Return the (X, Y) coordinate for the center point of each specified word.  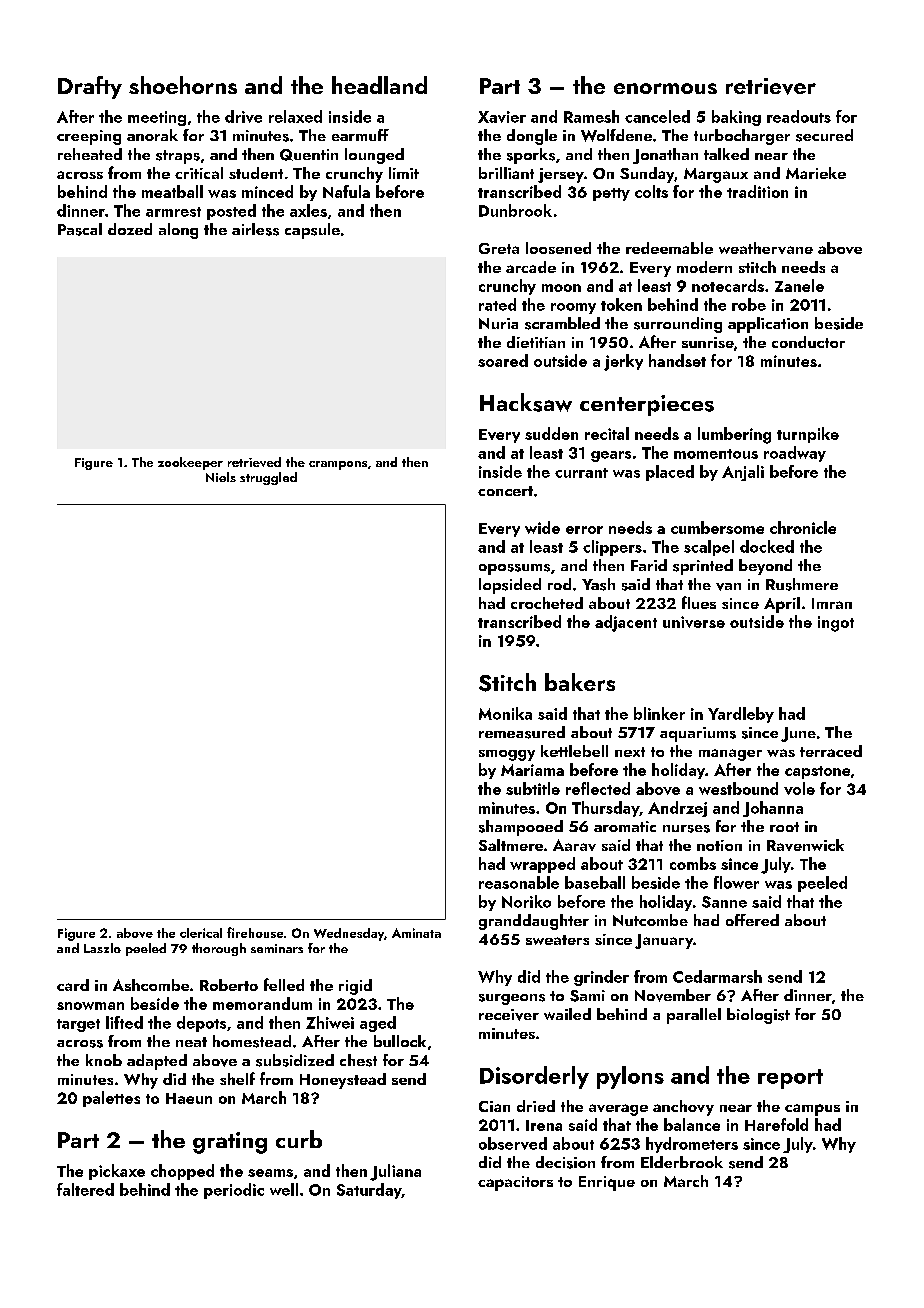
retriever (771, 86)
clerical (201, 933)
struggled (268, 478)
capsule (312, 231)
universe (694, 622)
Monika (505, 713)
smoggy (507, 755)
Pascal (80, 229)
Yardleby (741, 715)
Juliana (395, 1172)
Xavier (502, 117)
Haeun (189, 1098)
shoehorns (183, 85)
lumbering (734, 435)
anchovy (683, 1108)
